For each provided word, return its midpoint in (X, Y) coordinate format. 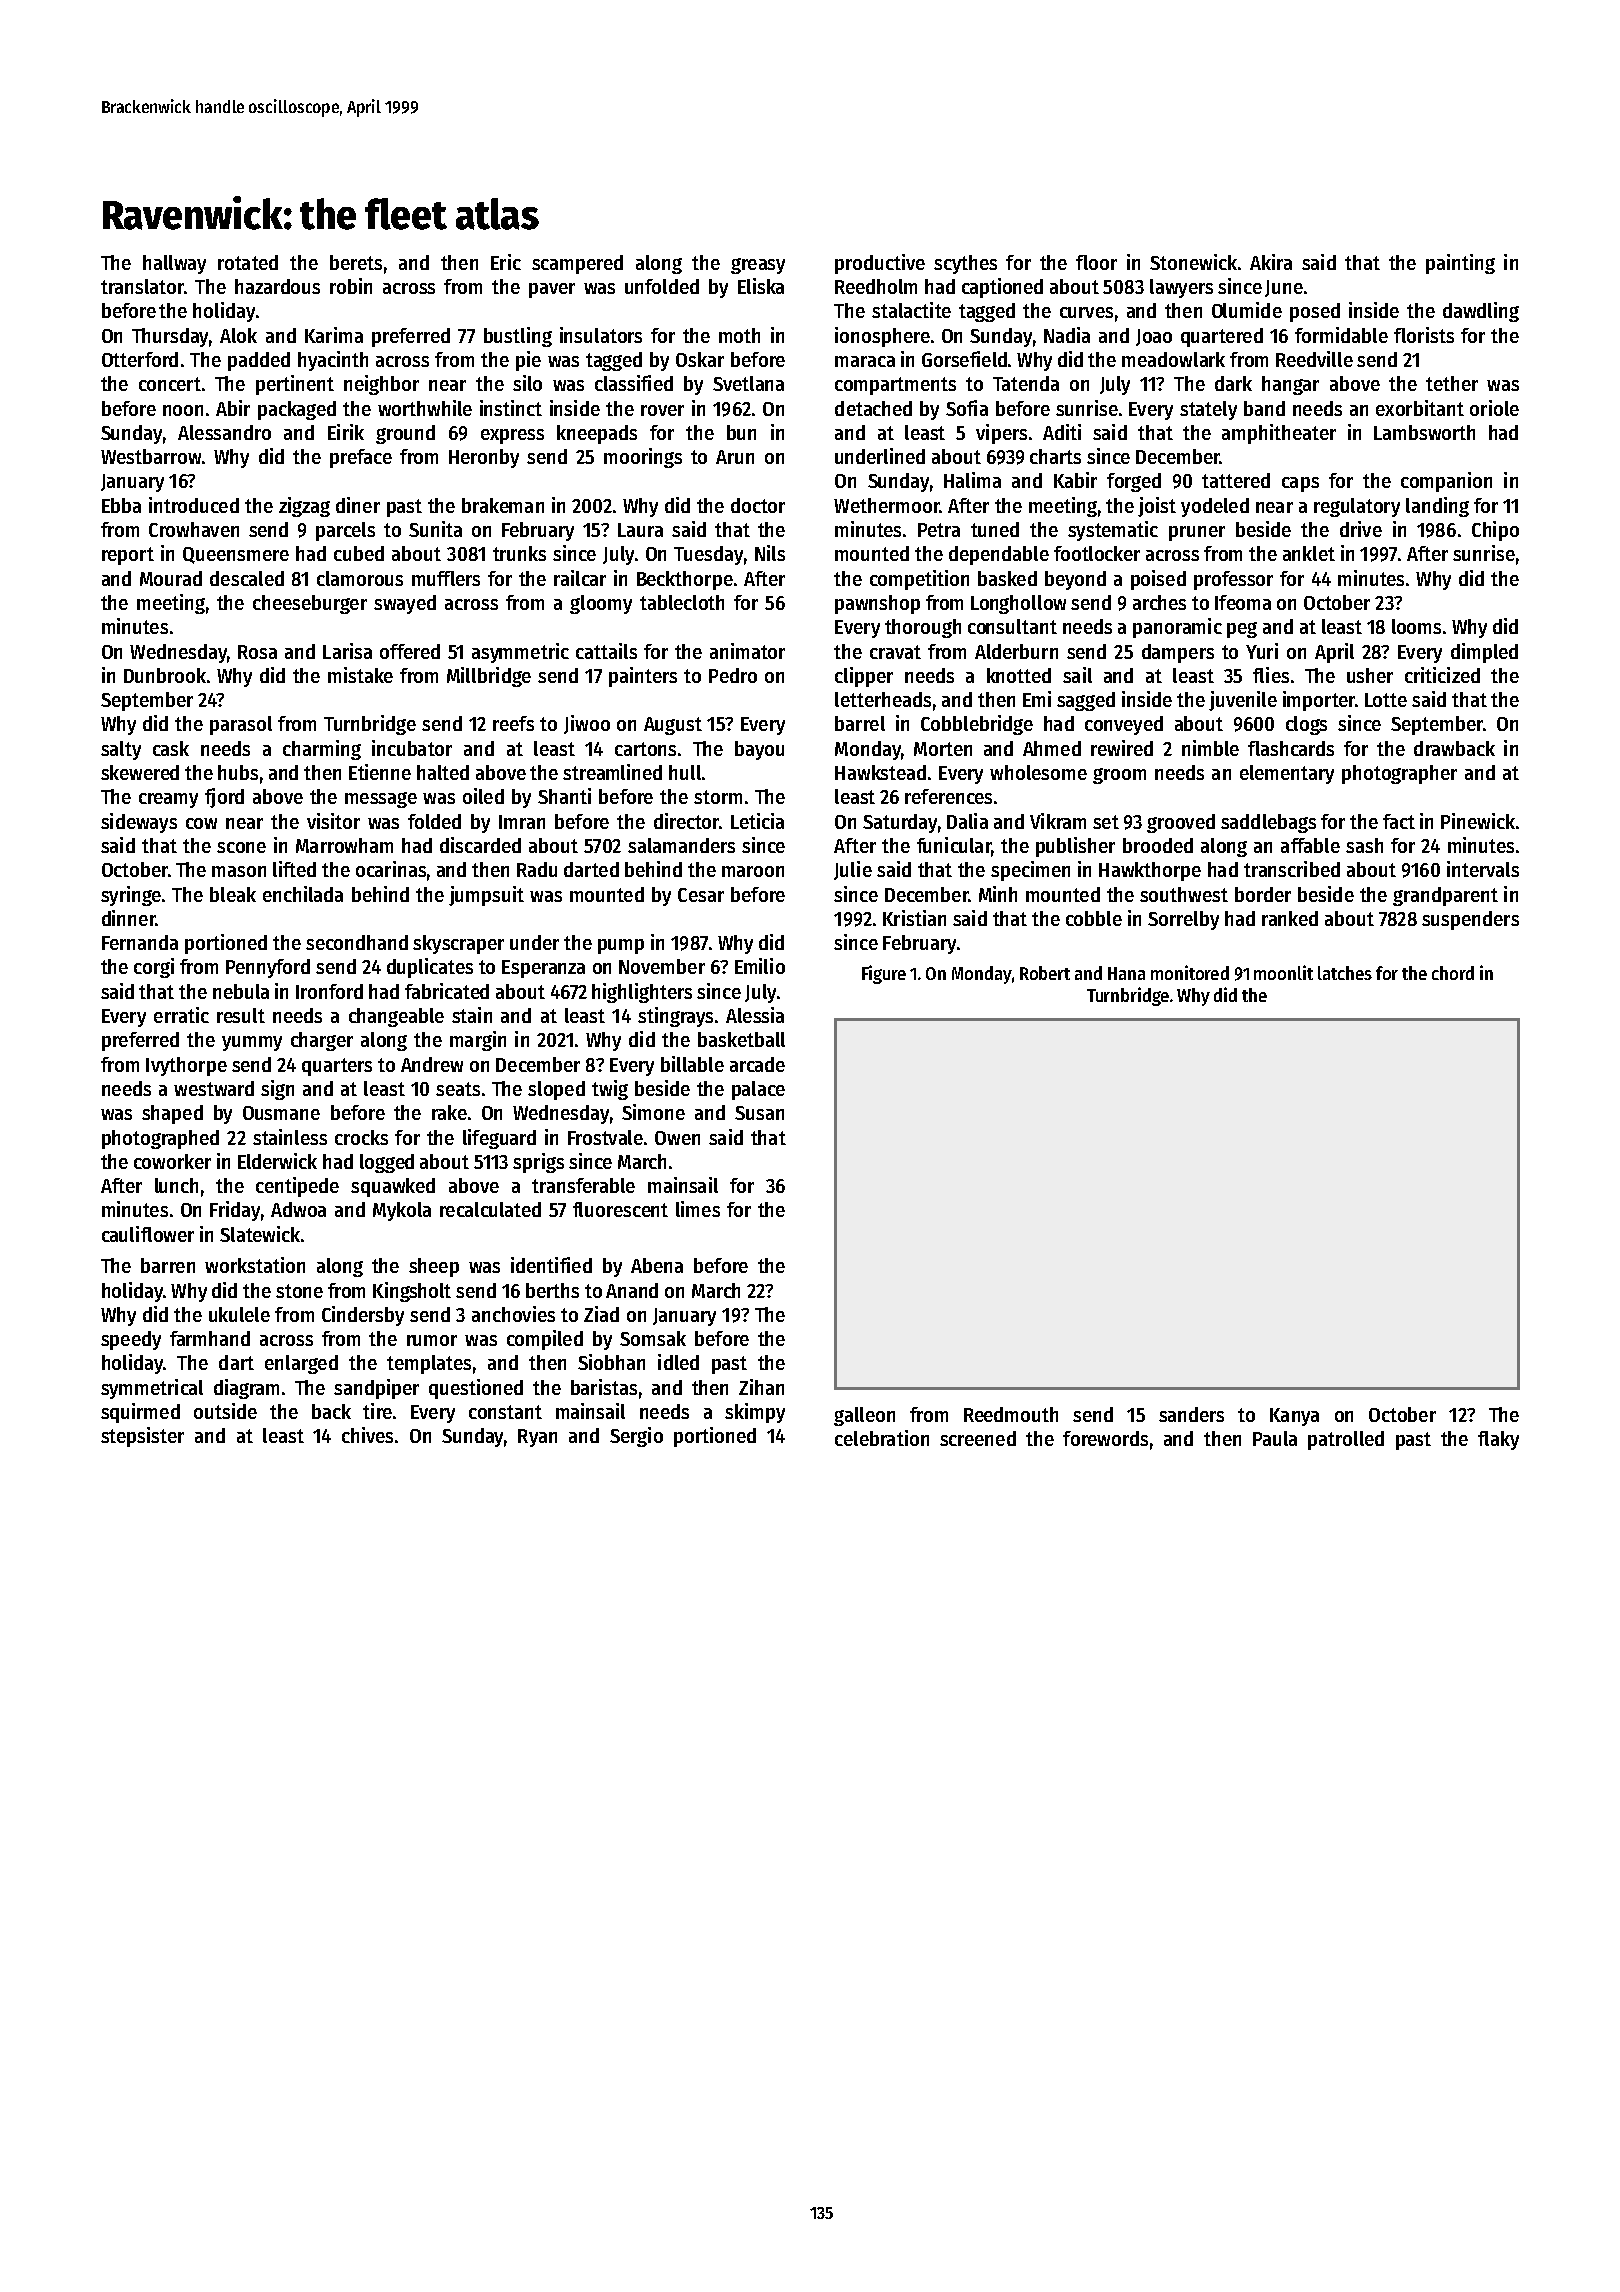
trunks (519, 553)
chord (1453, 973)
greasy (758, 266)
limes (698, 1209)
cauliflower (148, 1234)
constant (505, 1412)
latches (1345, 973)
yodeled (1215, 507)
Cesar (701, 895)
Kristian (914, 918)
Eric (506, 262)
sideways (139, 823)
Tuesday (708, 555)
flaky (1498, 1440)
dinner (128, 918)
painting (1460, 264)
